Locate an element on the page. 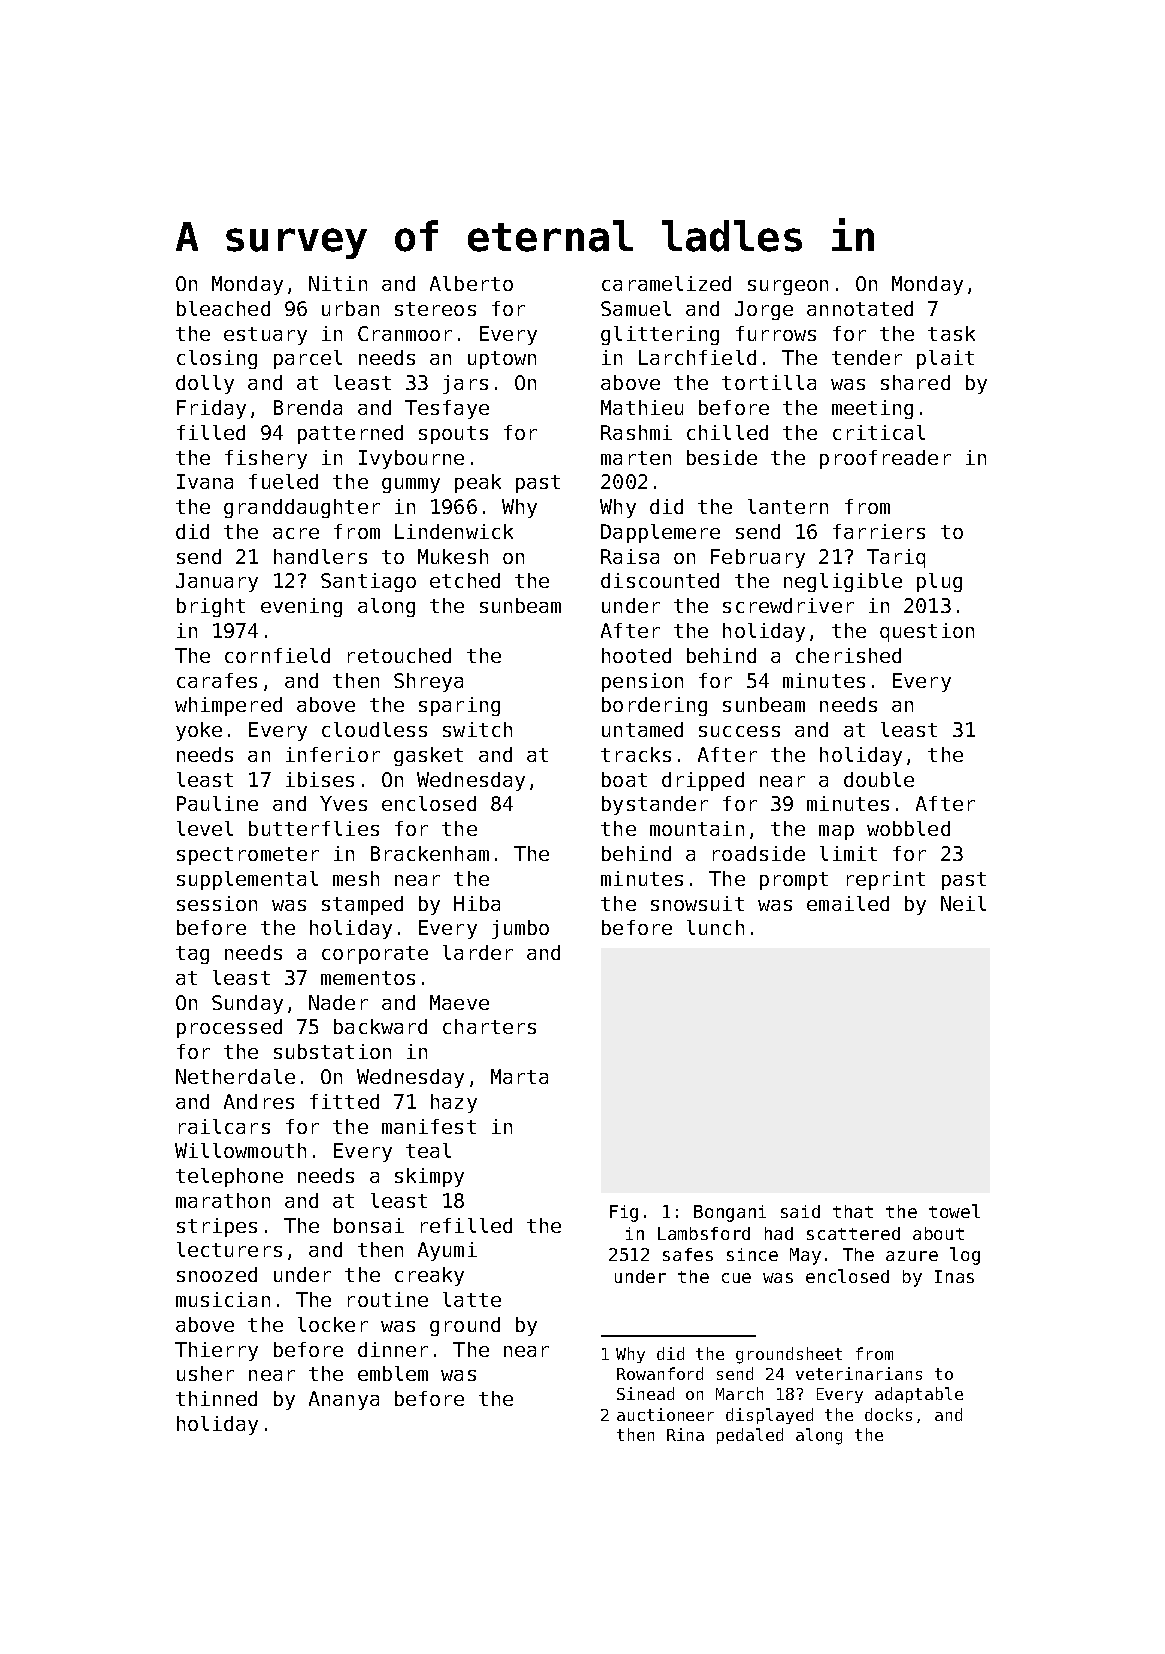 This image has width=1165, height=1654. cloudless is located at coordinates (374, 729).
